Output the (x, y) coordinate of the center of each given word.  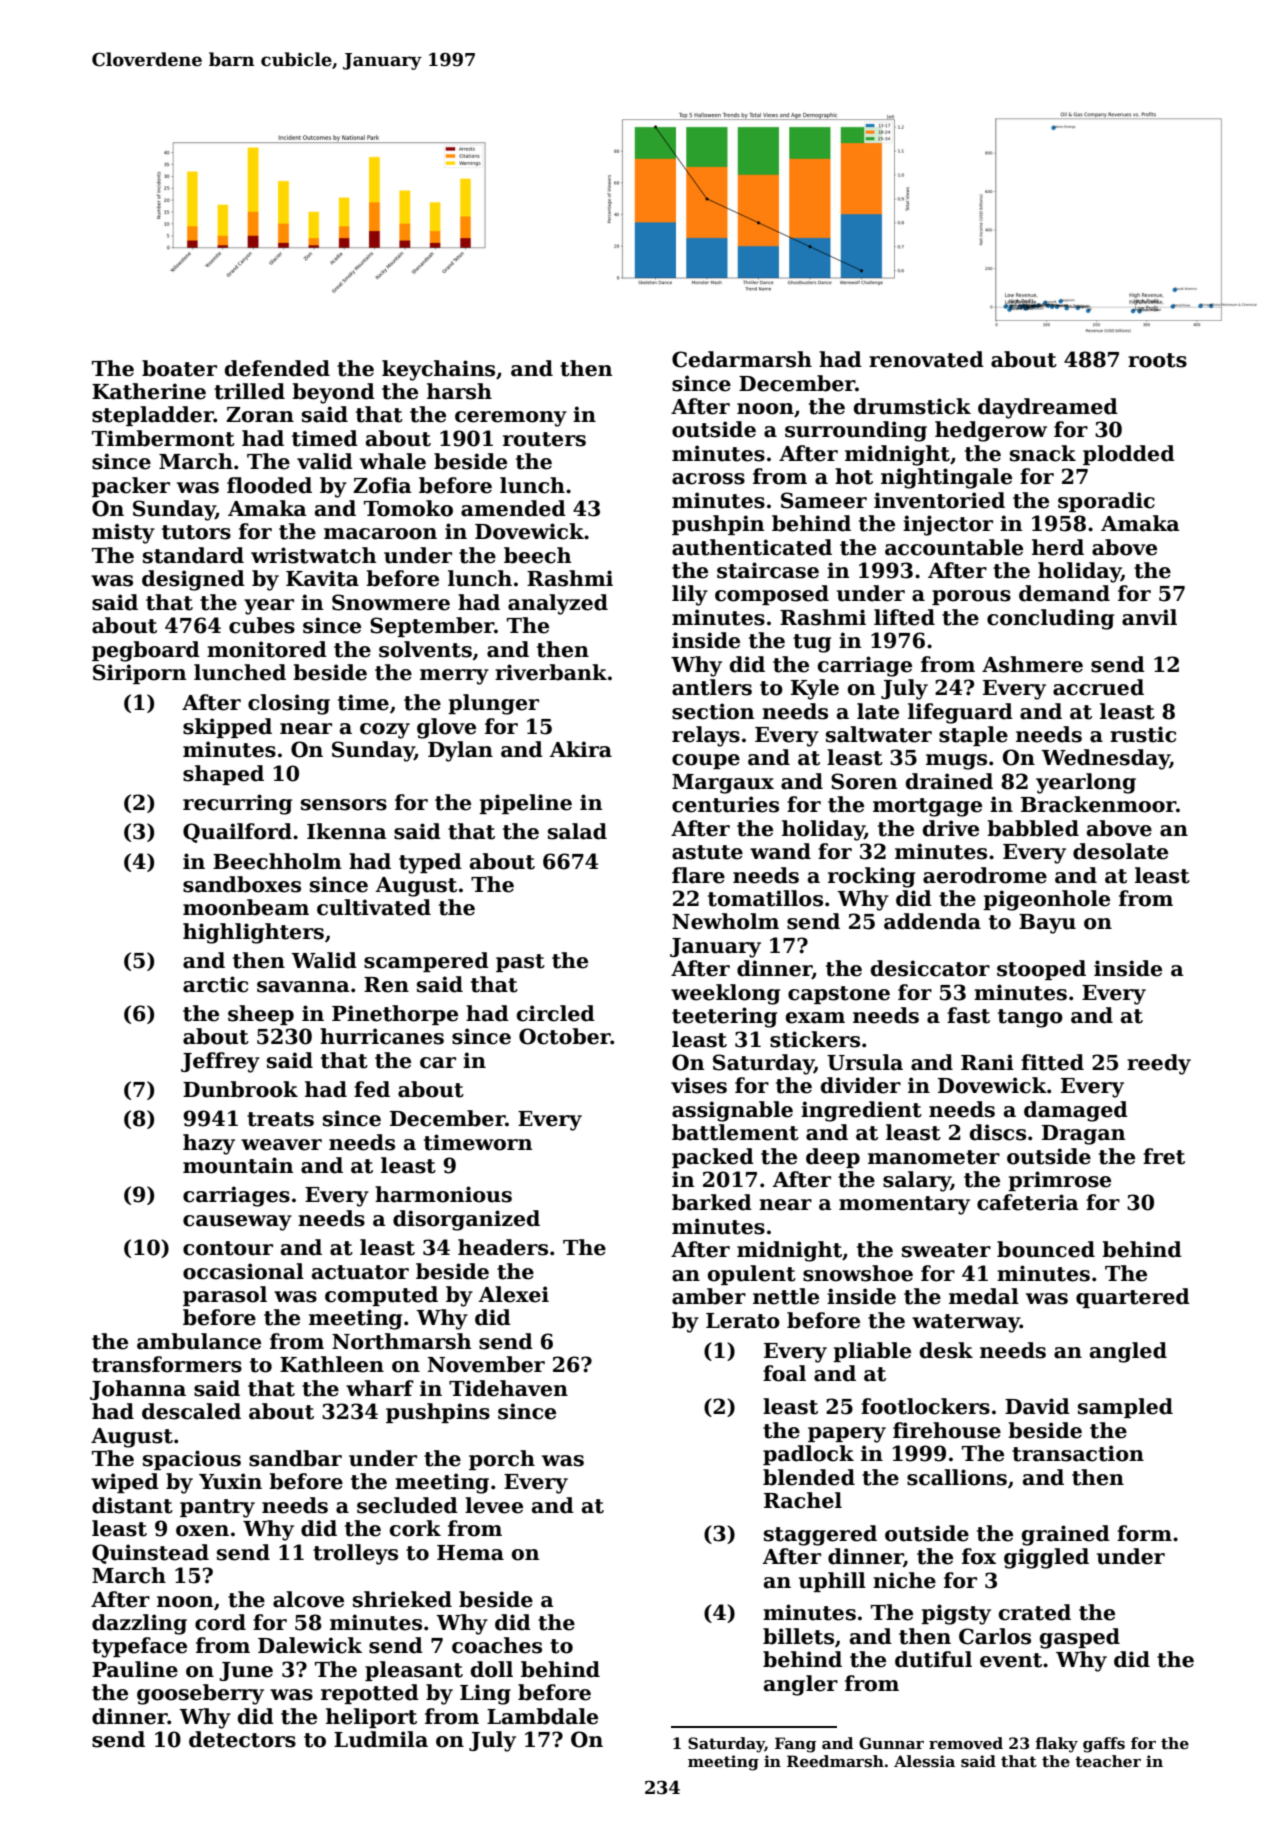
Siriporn (139, 674)
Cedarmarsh (742, 359)
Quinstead (150, 1554)
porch (502, 1460)
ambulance (199, 1341)
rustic (1143, 734)
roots (1157, 360)
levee (494, 1505)
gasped (1080, 1638)
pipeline (525, 804)
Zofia (382, 485)
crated (1035, 1612)
